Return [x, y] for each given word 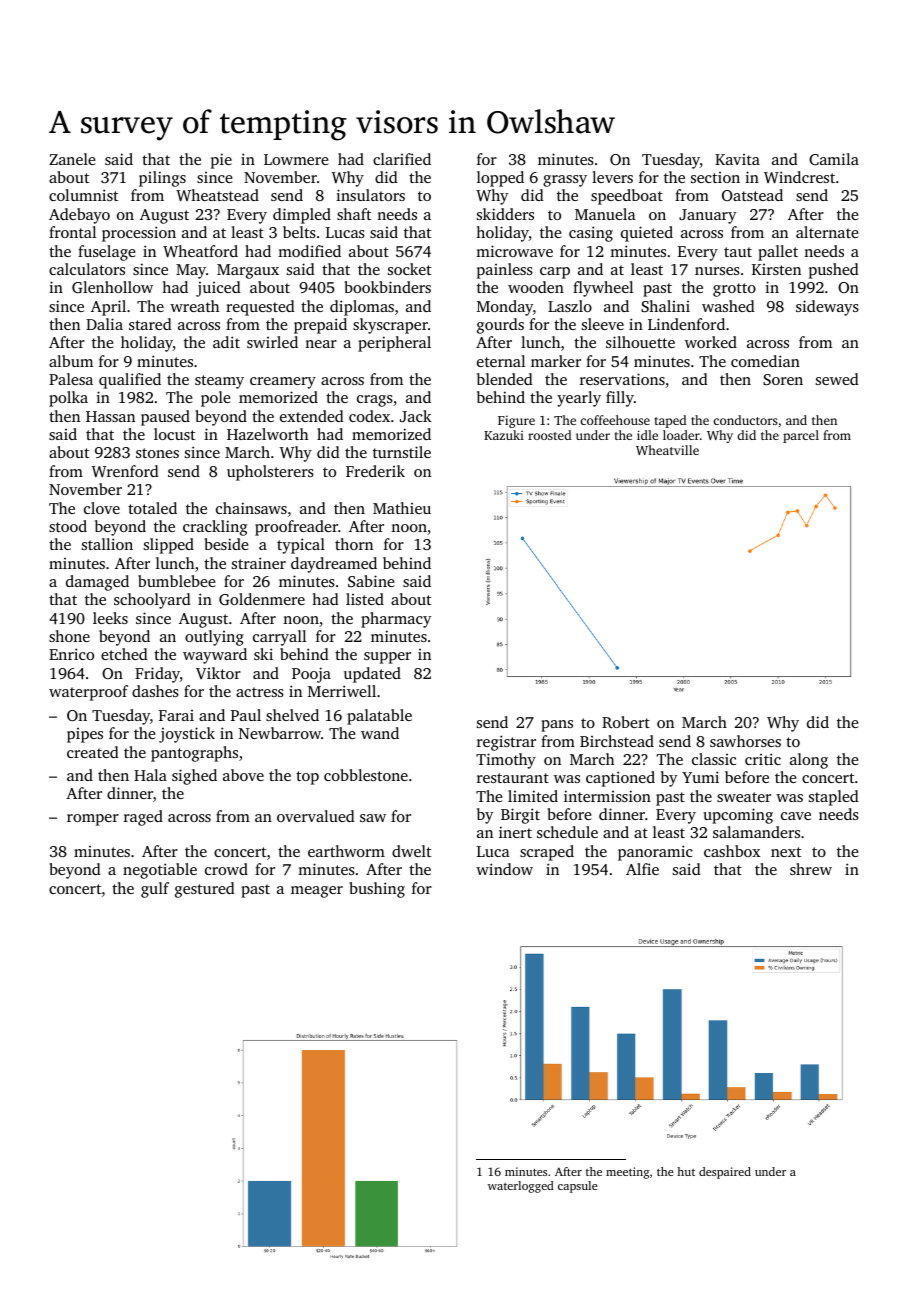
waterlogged [521, 1187]
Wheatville [667, 450]
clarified [402, 159]
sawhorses [745, 741]
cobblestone [366, 775]
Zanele [72, 159]
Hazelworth [267, 434]
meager [317, 892]
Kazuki [504, 435]
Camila [834, 159]
